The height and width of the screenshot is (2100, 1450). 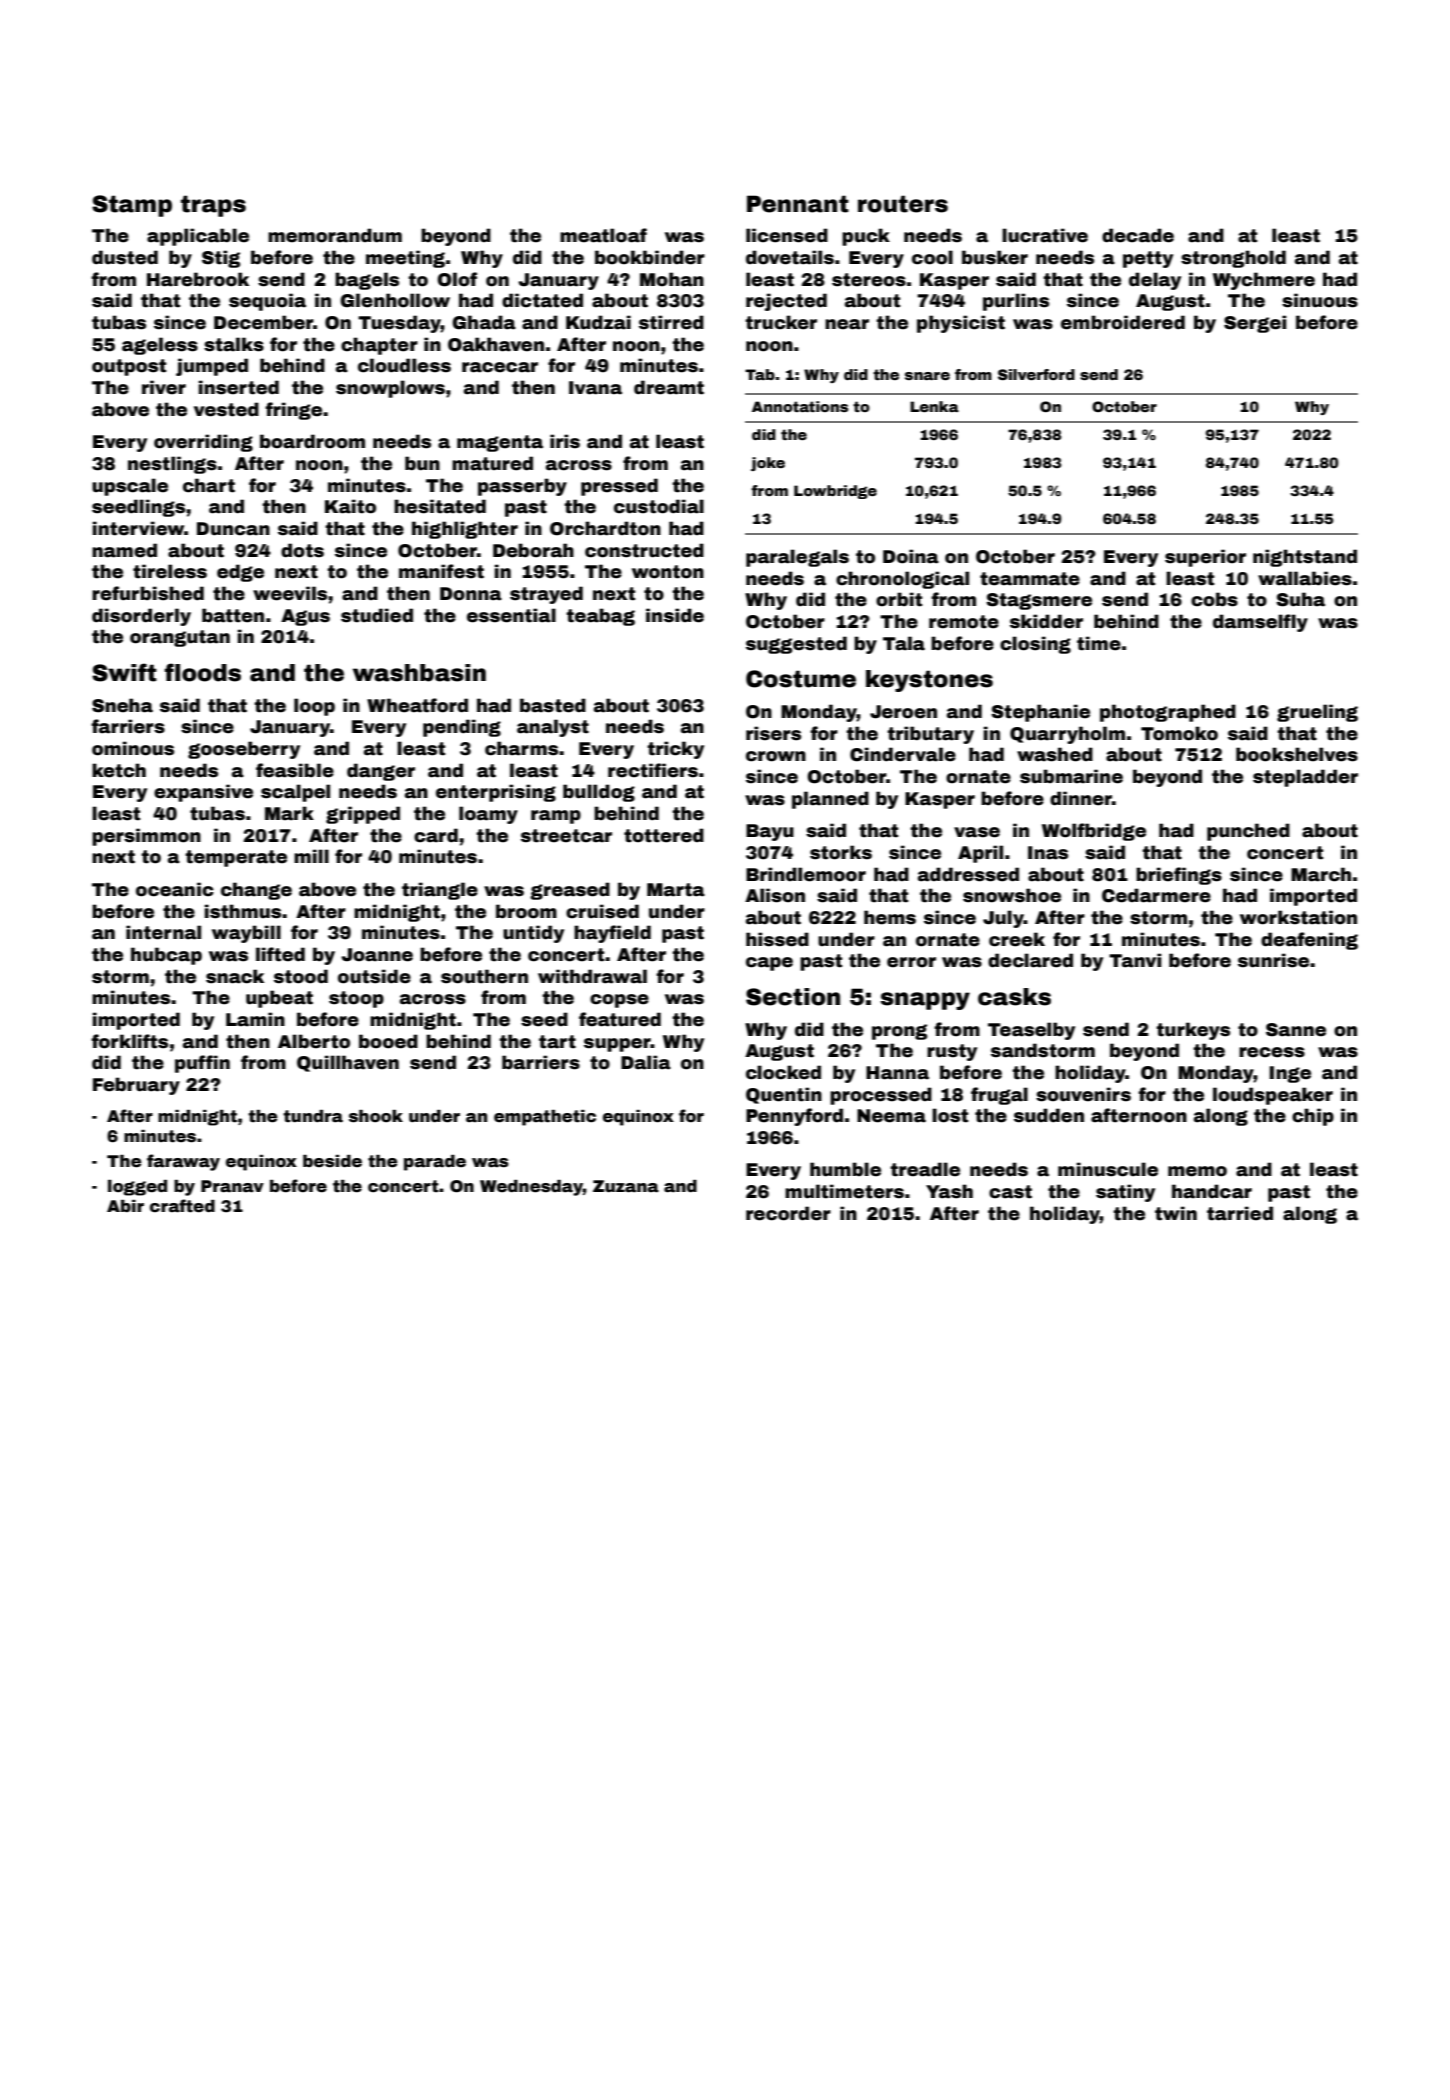 I want to click on Stephanie, so click(x=1040, y=713).
